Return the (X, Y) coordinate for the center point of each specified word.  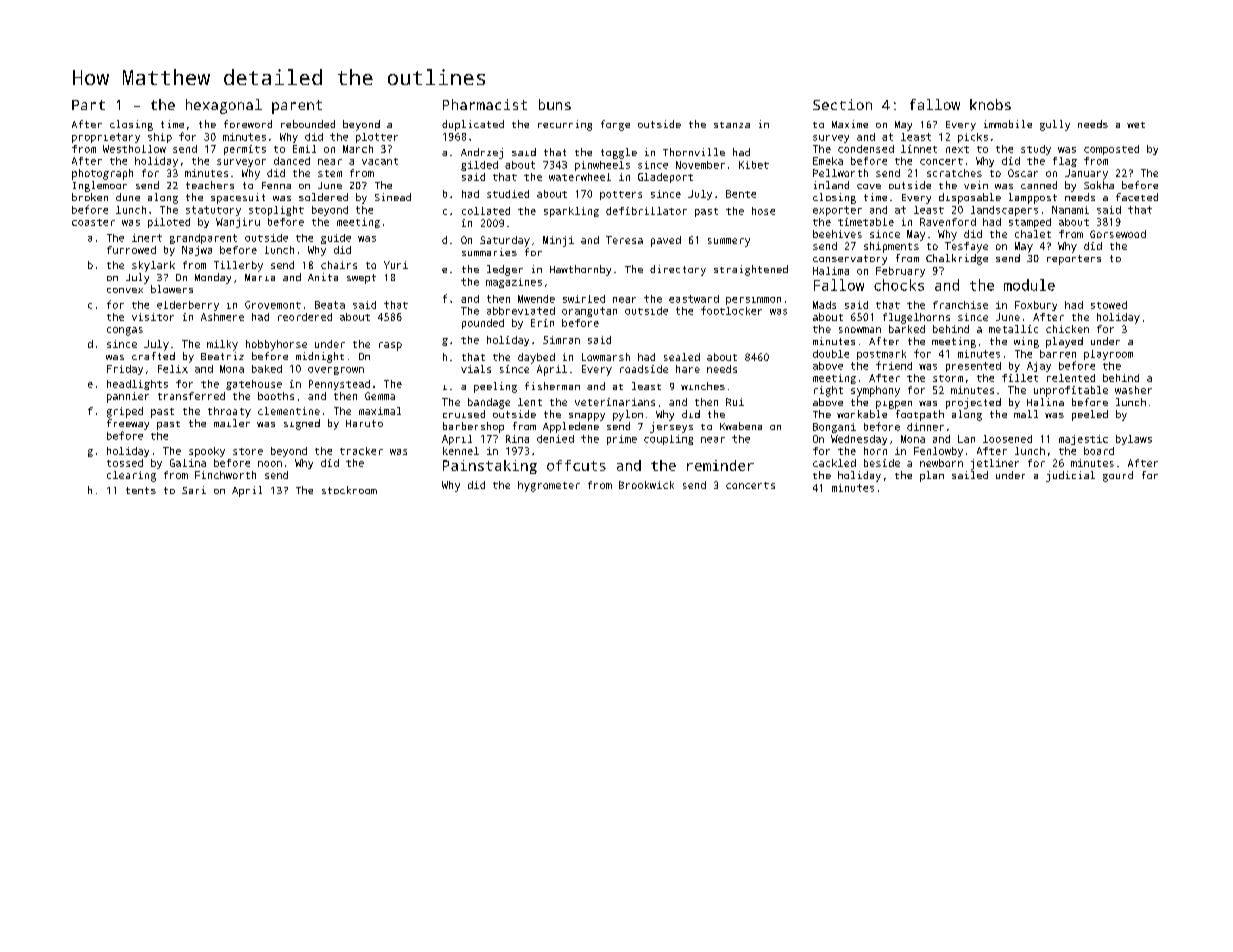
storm (948, 378)
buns (555, 104)
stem (330, 173)
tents (141, 490)
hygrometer (549, 486)
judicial (1070, 476)
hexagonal (224, 106)
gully (1055, 125)
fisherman (552, 386)
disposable (970, 198)
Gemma (380, 396)
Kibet (754, 165)
